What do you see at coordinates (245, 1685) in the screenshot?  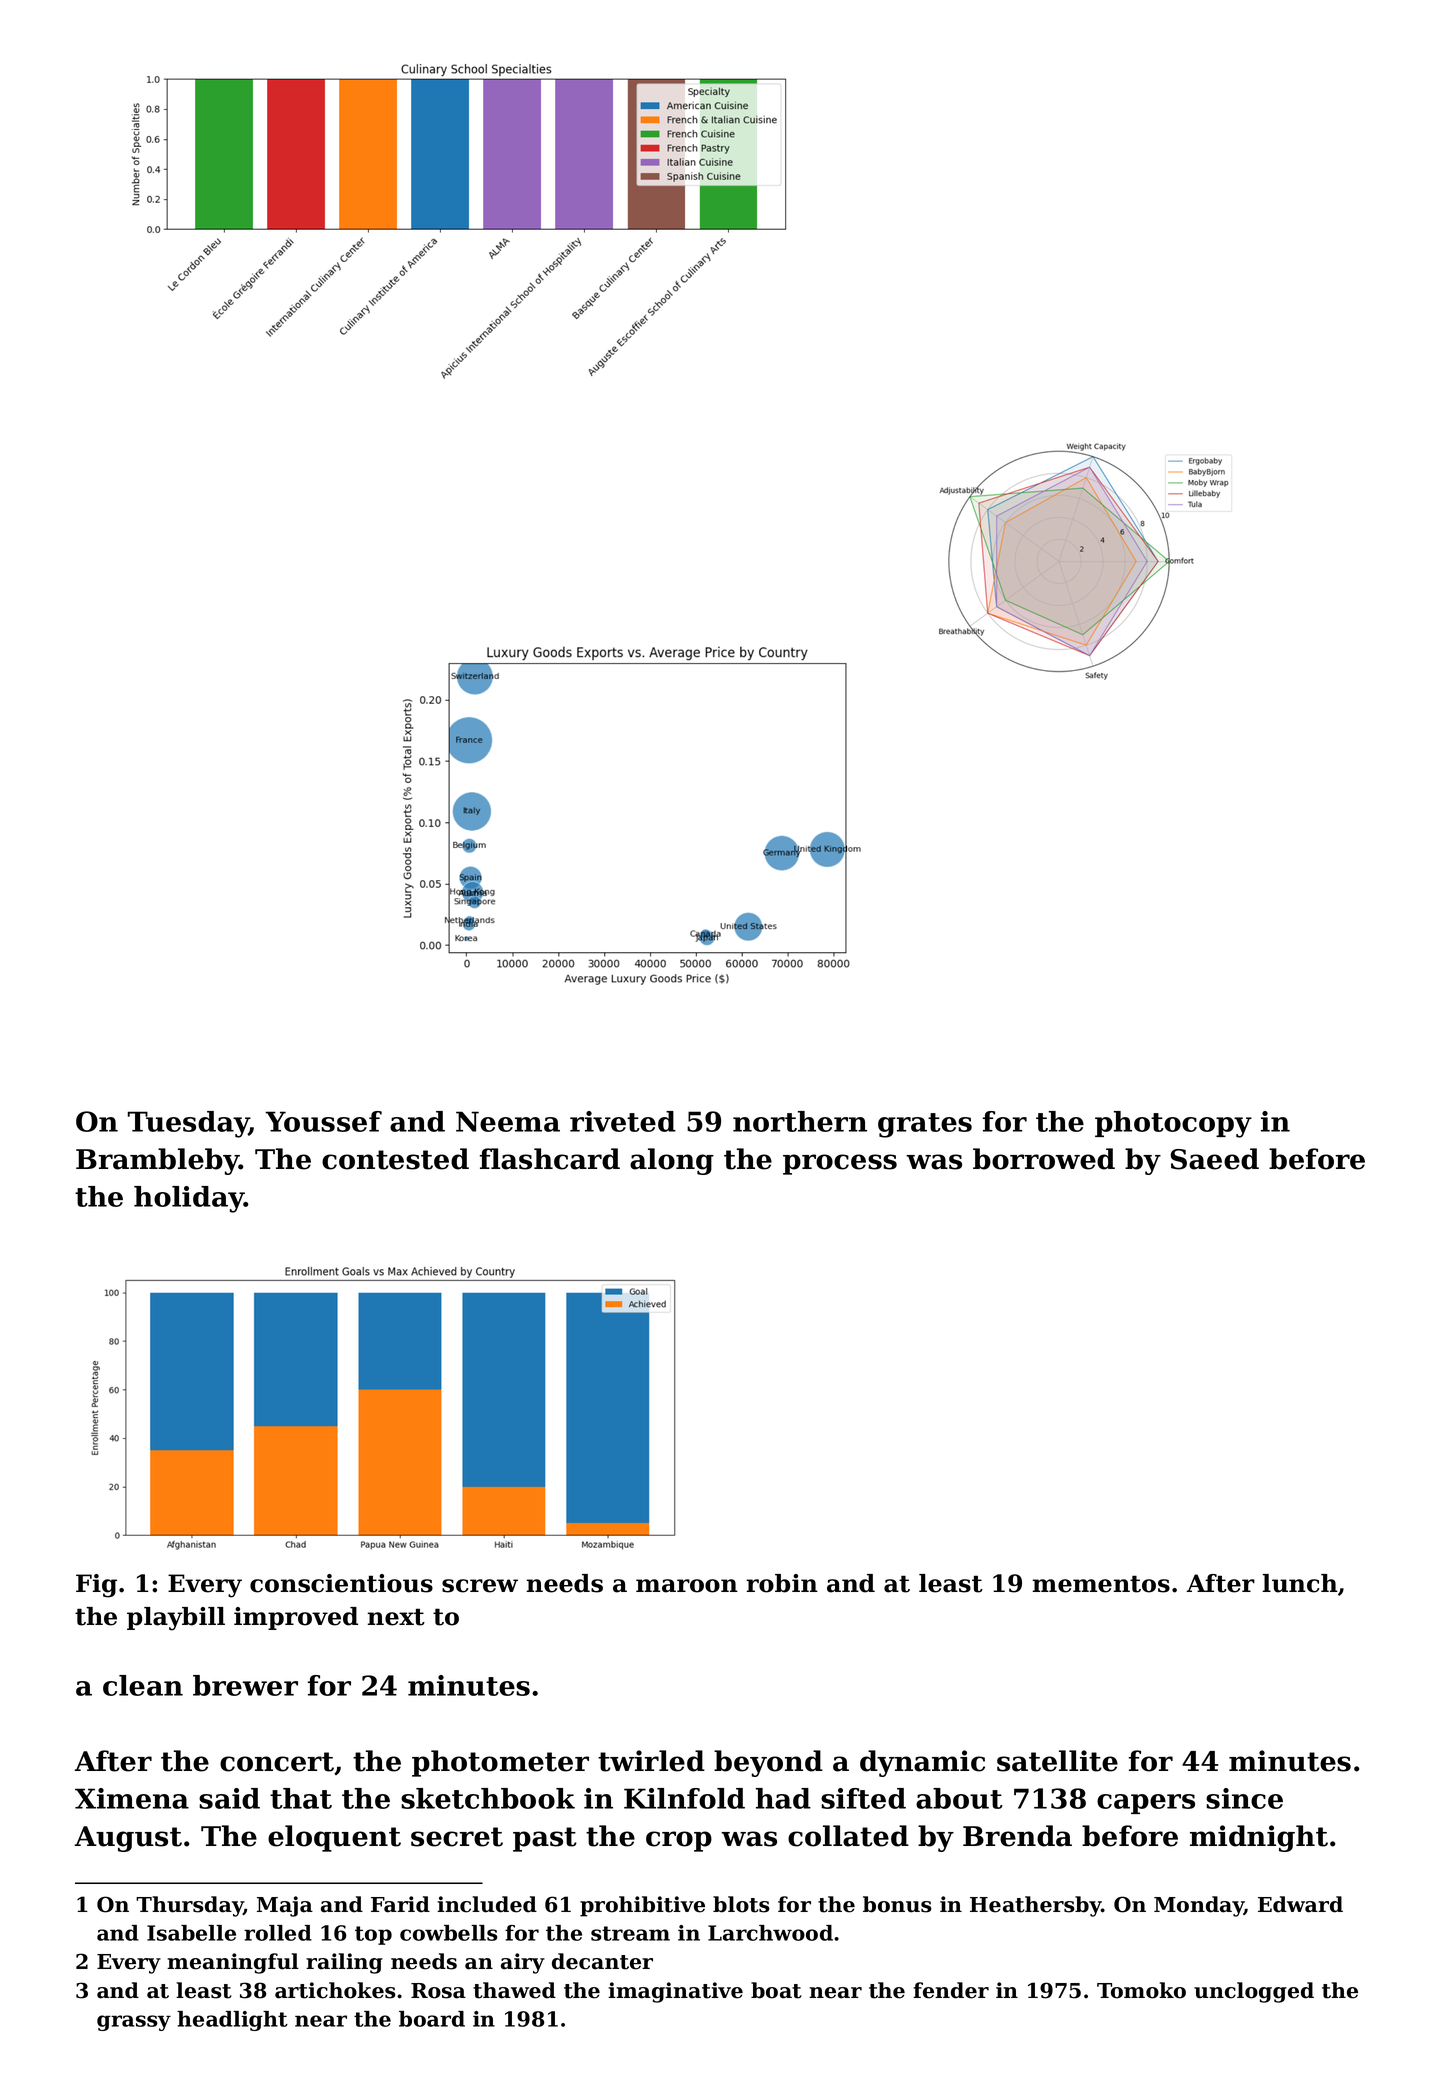 I see `brewer` at bounding box center [245, 1685].
